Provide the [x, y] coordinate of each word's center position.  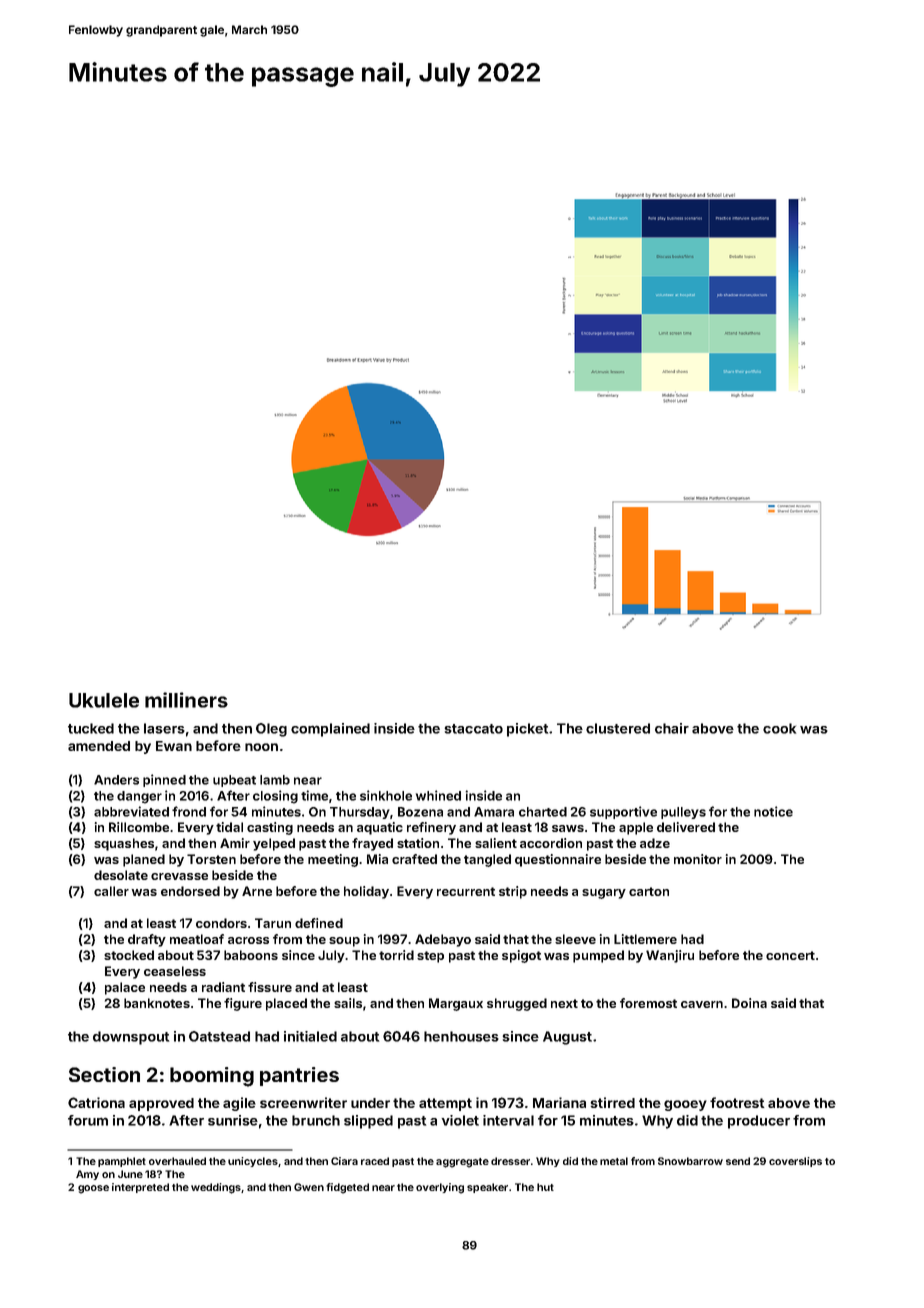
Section [104, 1074]
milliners [186, 700]
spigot [521, 956]
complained [330, 730]
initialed [310, 1036]
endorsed [190, 891]
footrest [737, 1102]
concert [790, 955]
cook [779, 728]
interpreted [140, 1188]
